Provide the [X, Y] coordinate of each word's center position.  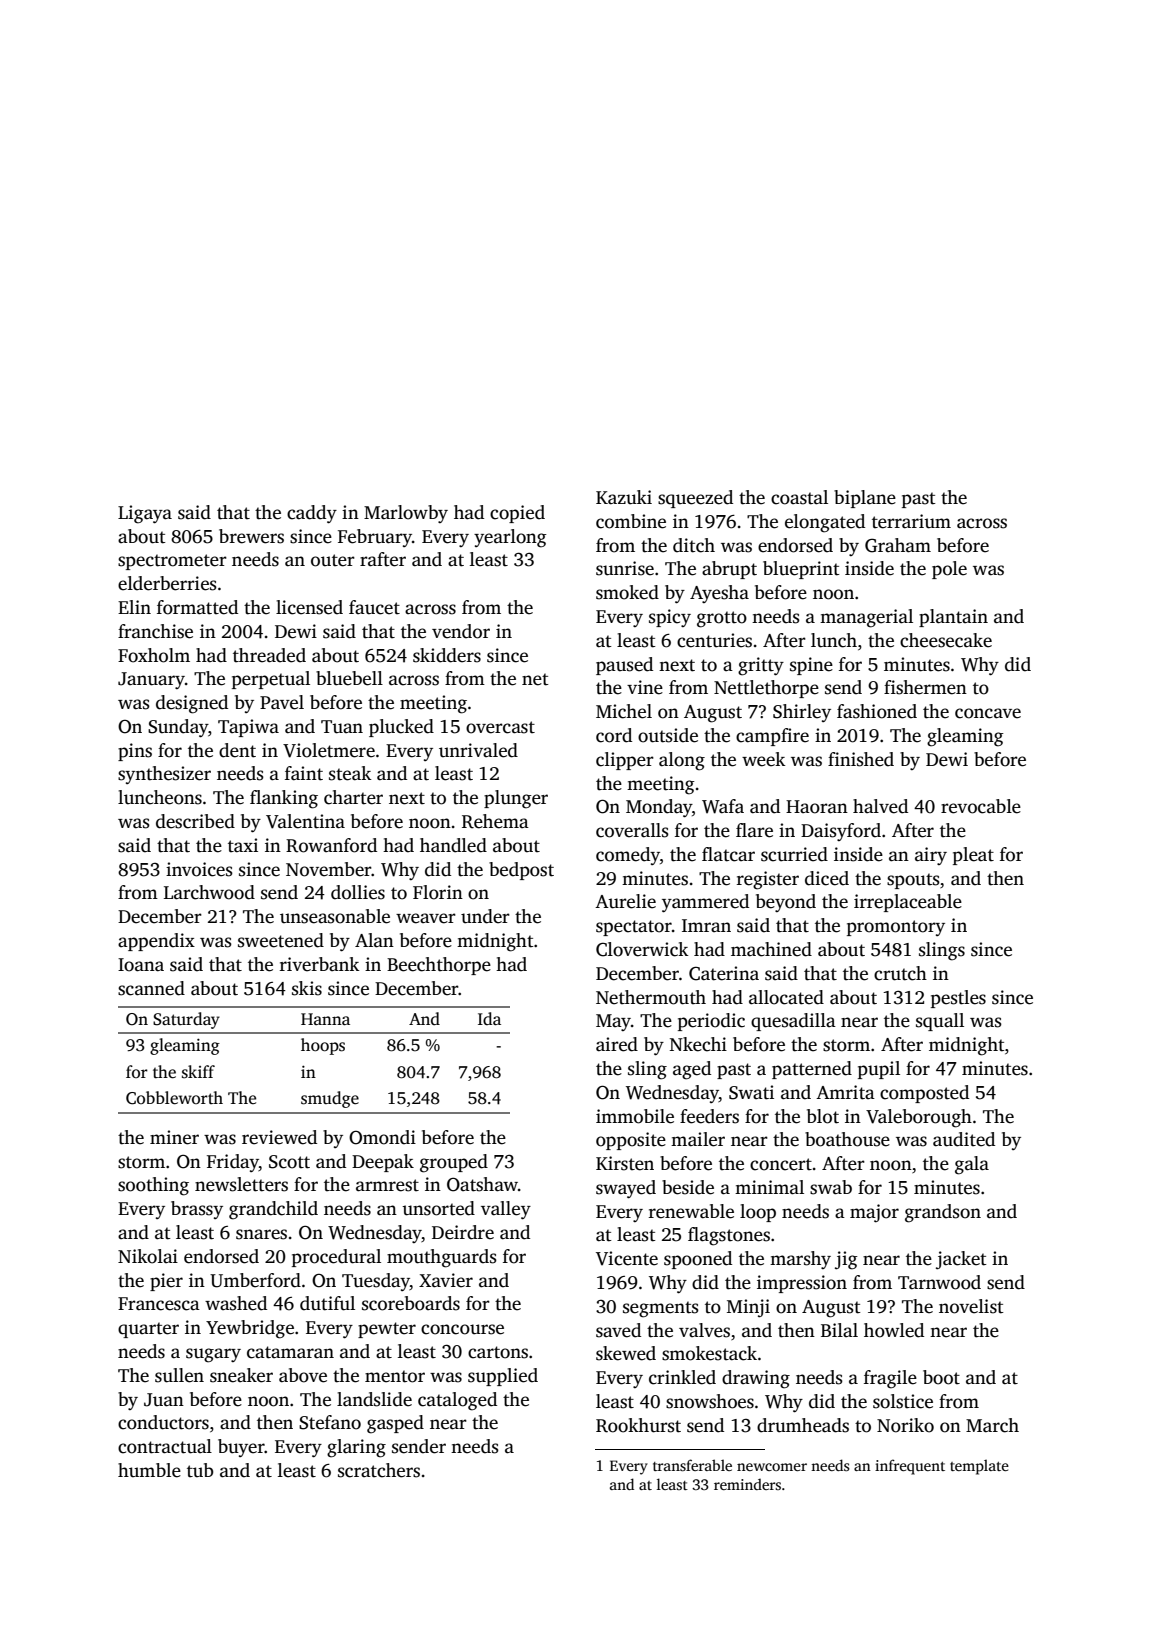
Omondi [382, 1137]
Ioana [141, 965]
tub [200, 1470]
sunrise [625, 568]
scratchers [379, 1470]
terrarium [911, 521]
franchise [155, 631]
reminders [747, 1484]
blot [823, 1116]
